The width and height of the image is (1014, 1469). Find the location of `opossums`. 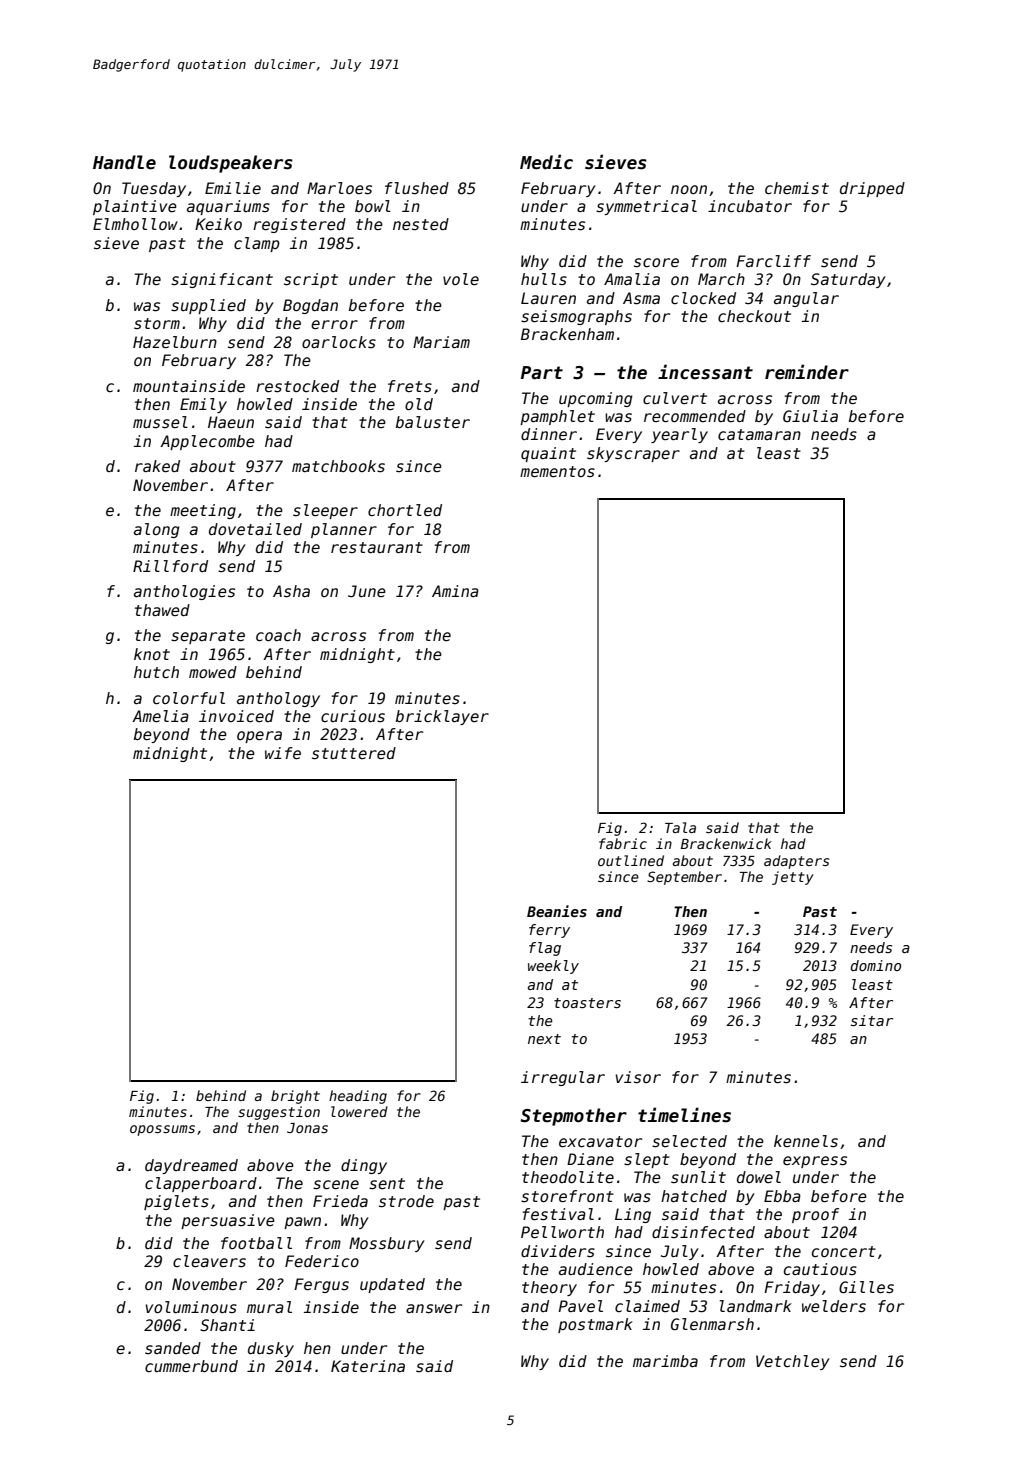

opossums is located at coordinates (162, 1130).
